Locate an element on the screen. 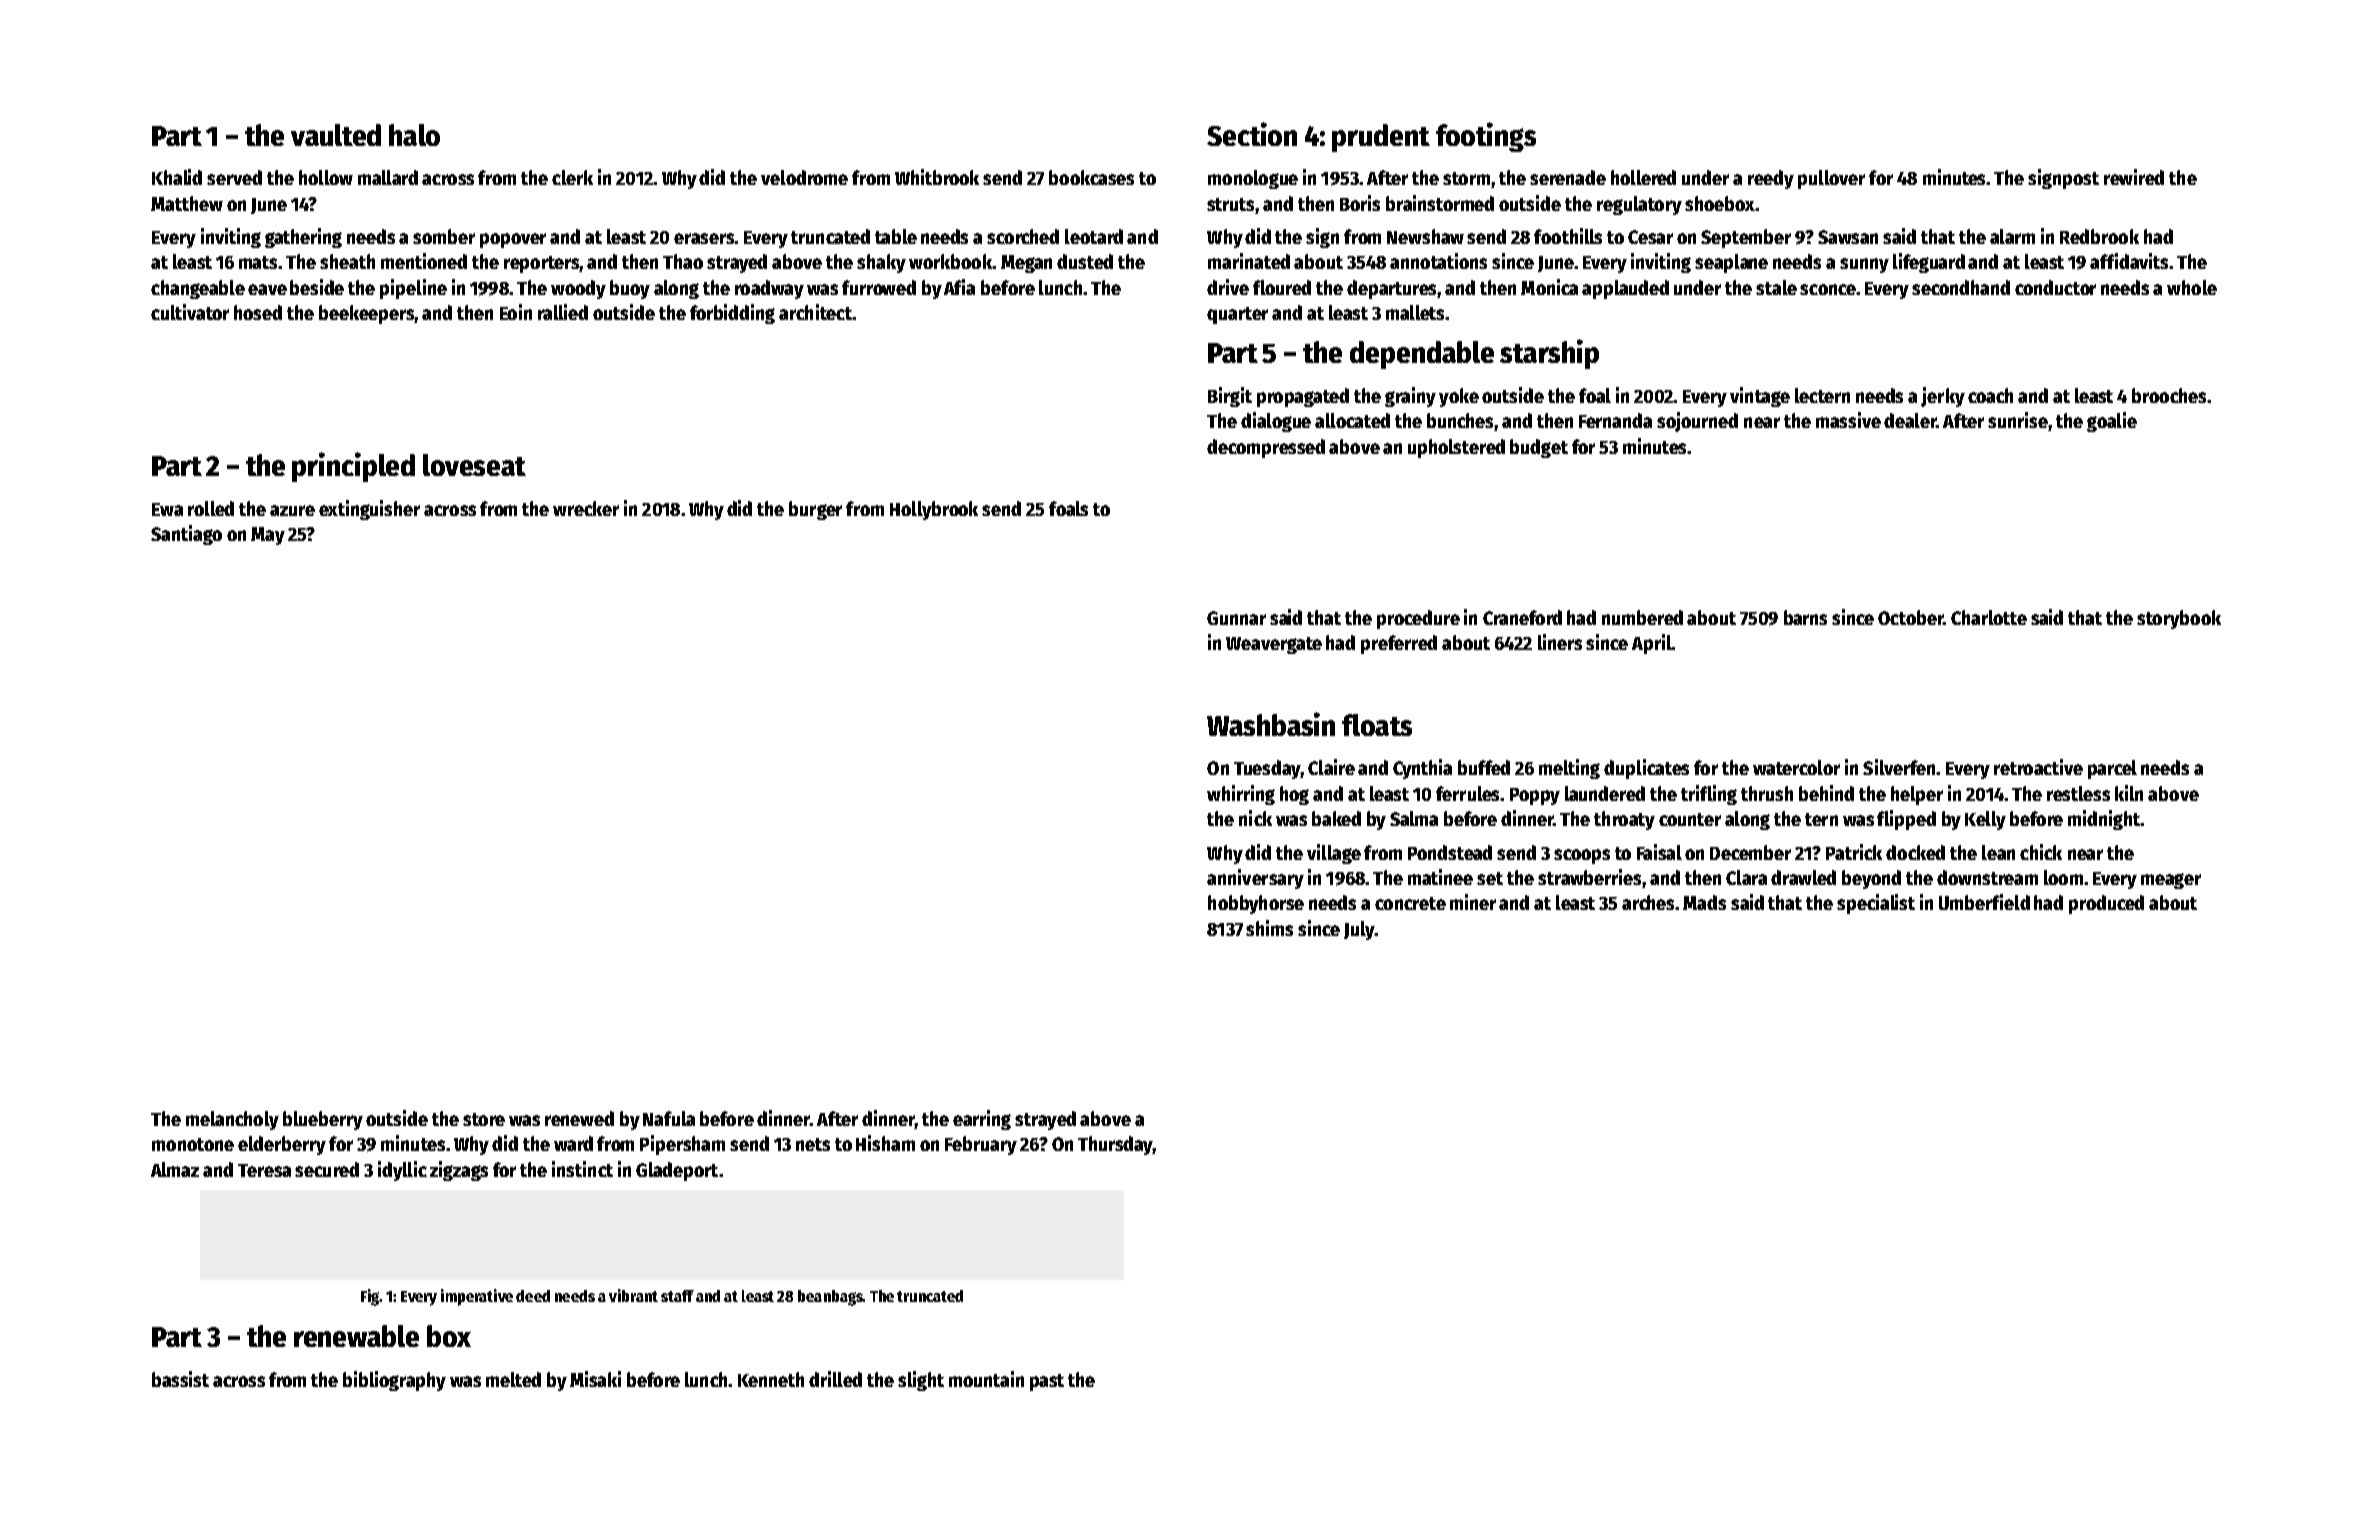  bookcases is located at coordinates (1091, 177).
